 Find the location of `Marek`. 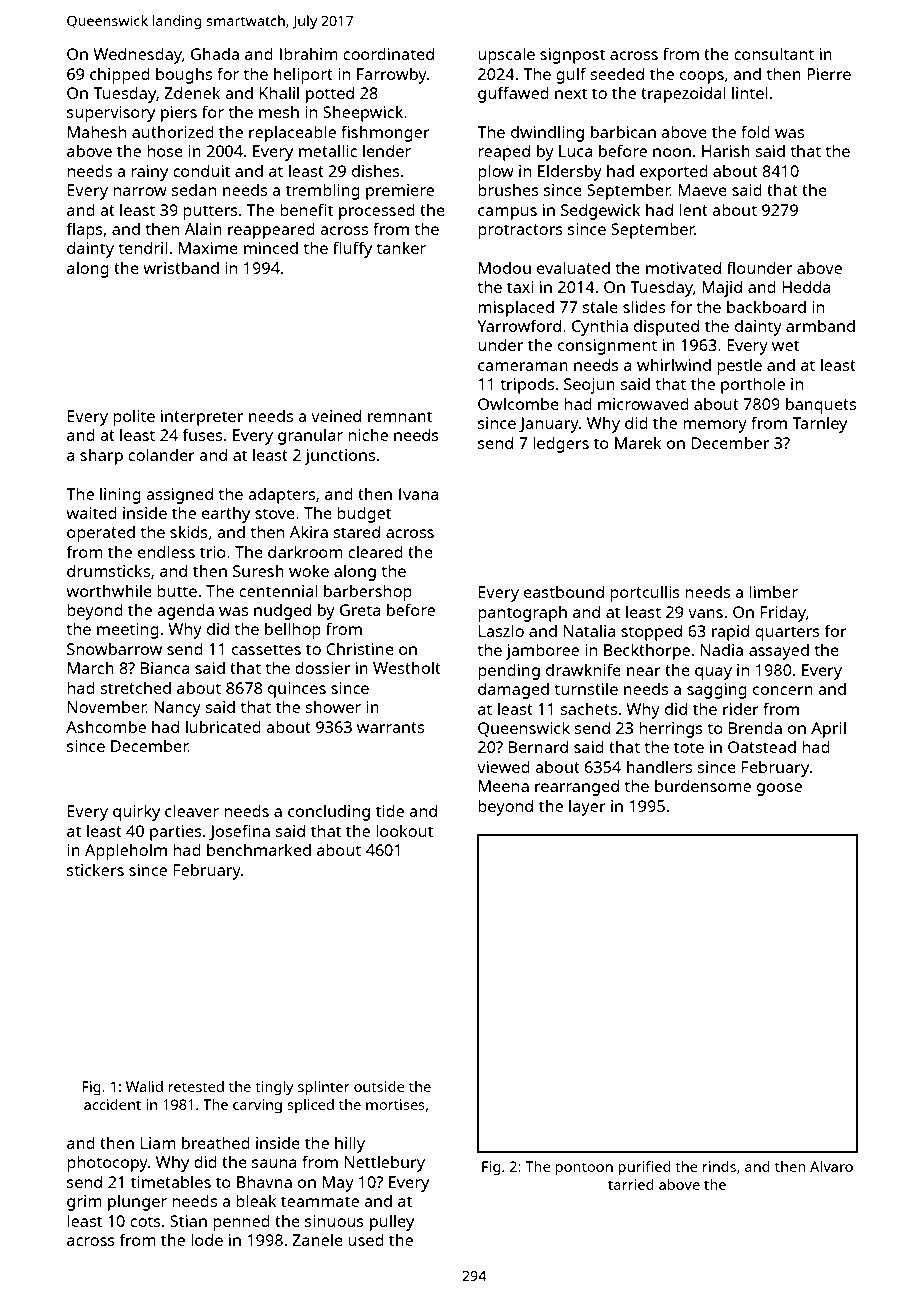

Marek is located at coordinates (638, 442).
